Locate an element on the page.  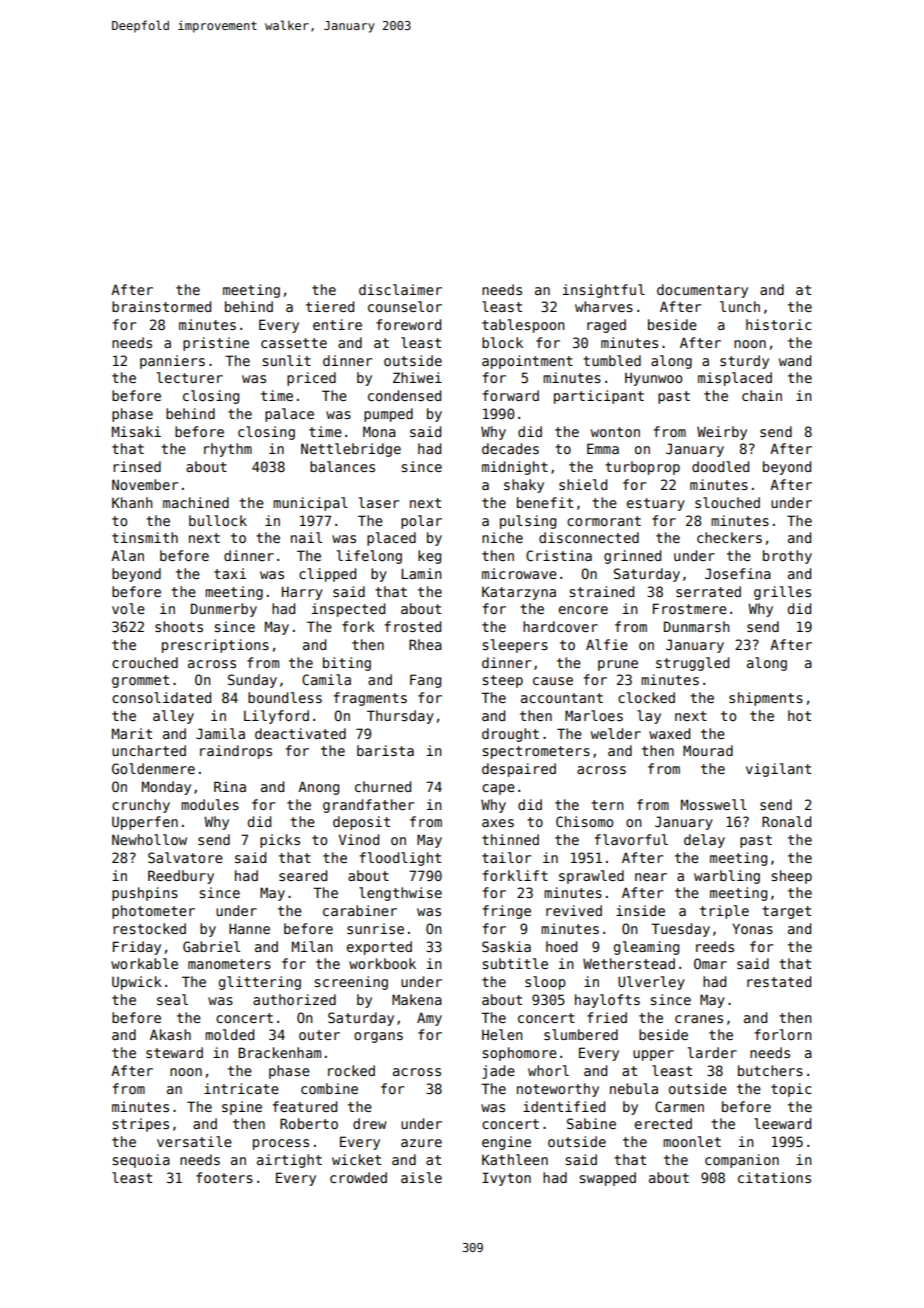
drought is located at coordinates (510, 735).
